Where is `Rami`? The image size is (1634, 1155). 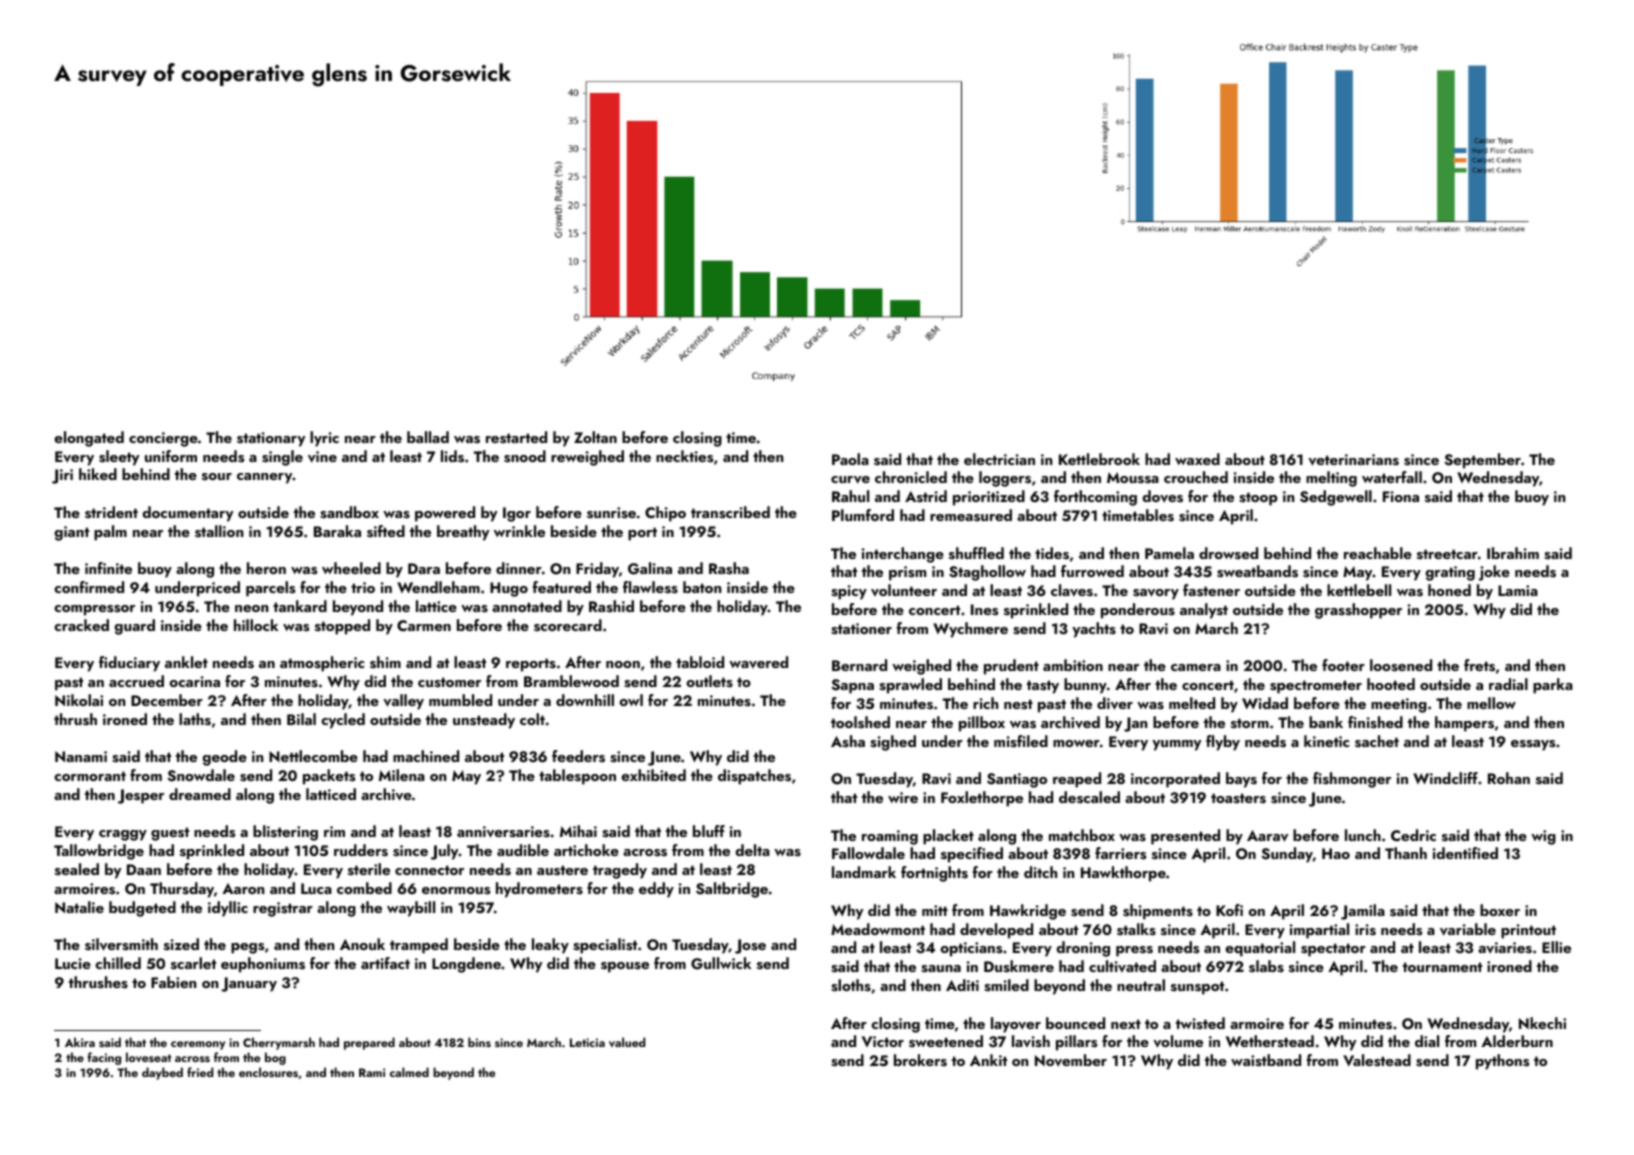
Rami is located at coordinates (372, 1072).
